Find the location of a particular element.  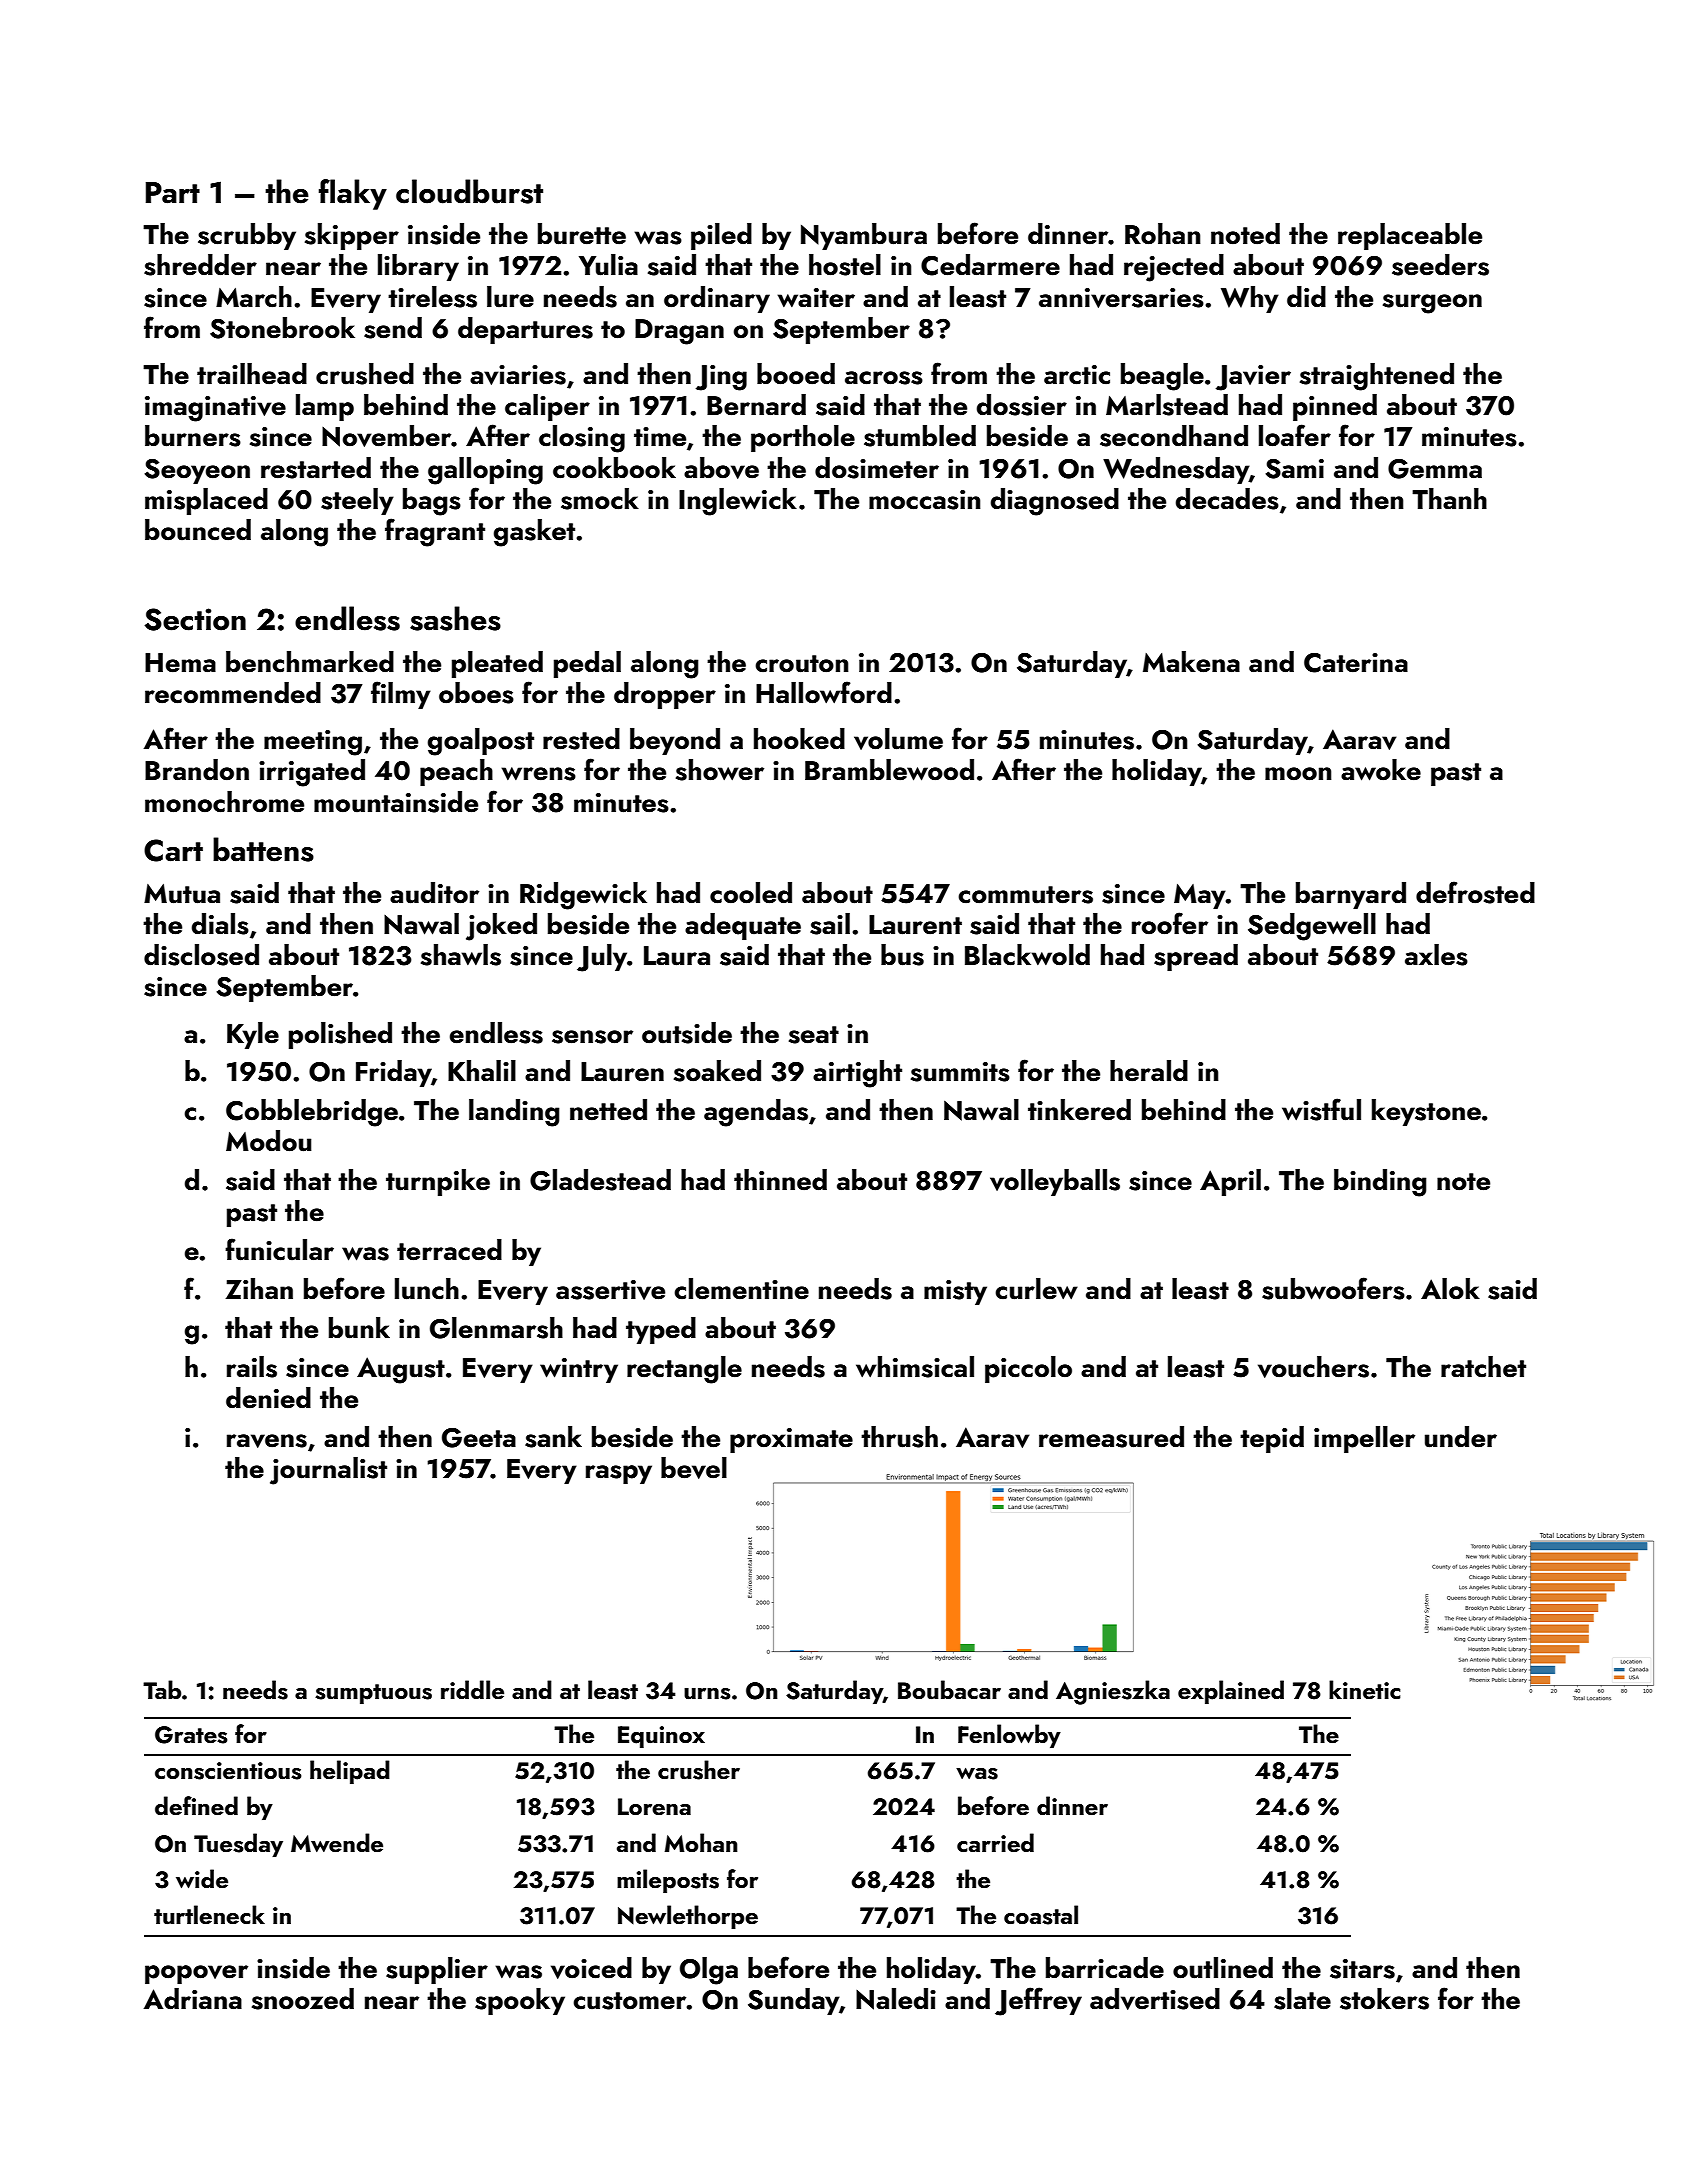

piled is located at coordinates (721, 236).
